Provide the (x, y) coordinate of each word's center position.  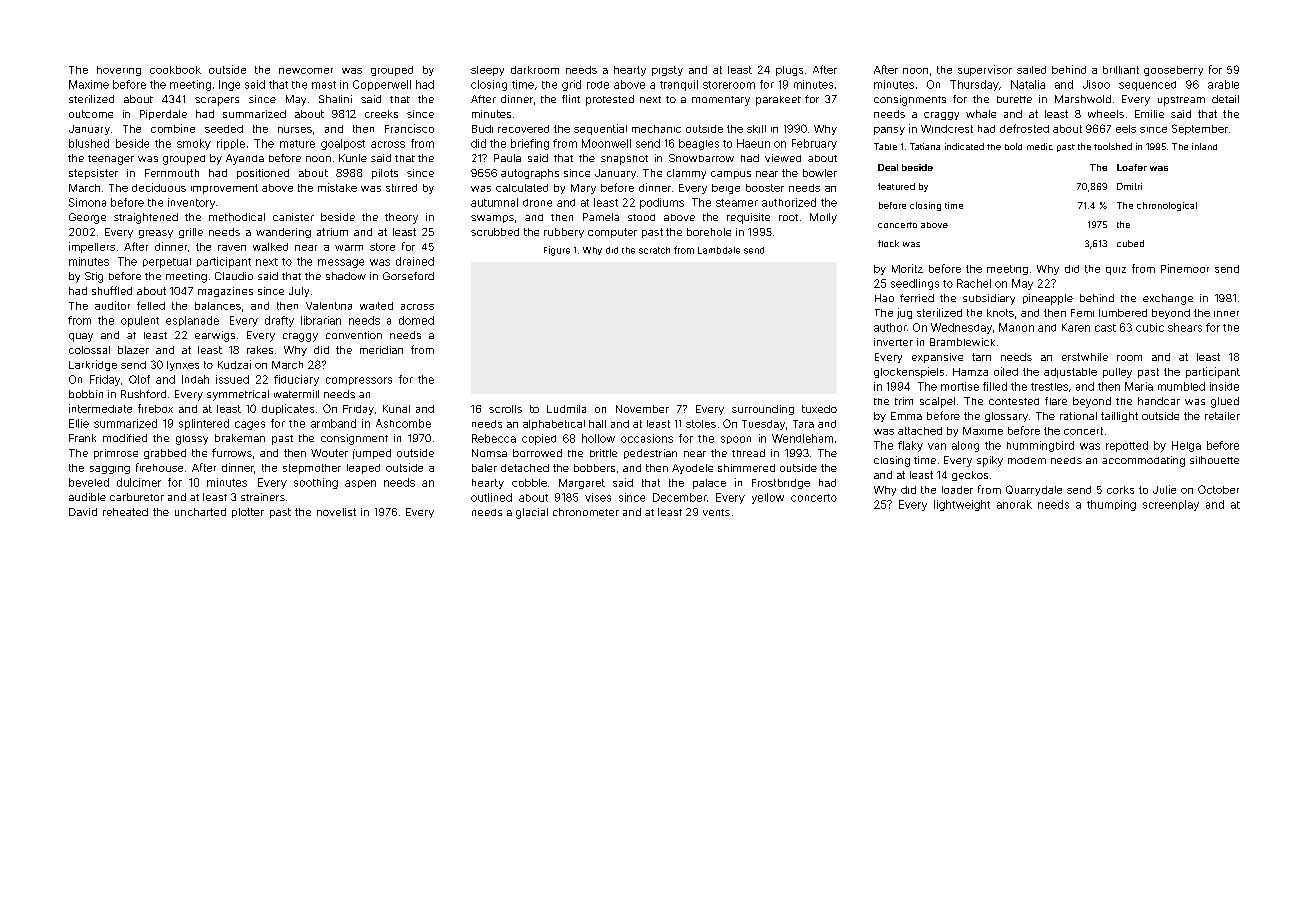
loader (957, 490)
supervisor (985, 70)
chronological (1167, 206)
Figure (557, 251)
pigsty (667, 71)
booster (765, 188)
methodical (237, 217)
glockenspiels (909, 372)
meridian (381, 350)
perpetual (167, 263)
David (83, 512)
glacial (532, 513)
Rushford (143, 394)
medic (1040, 146)
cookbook (175, 70)
